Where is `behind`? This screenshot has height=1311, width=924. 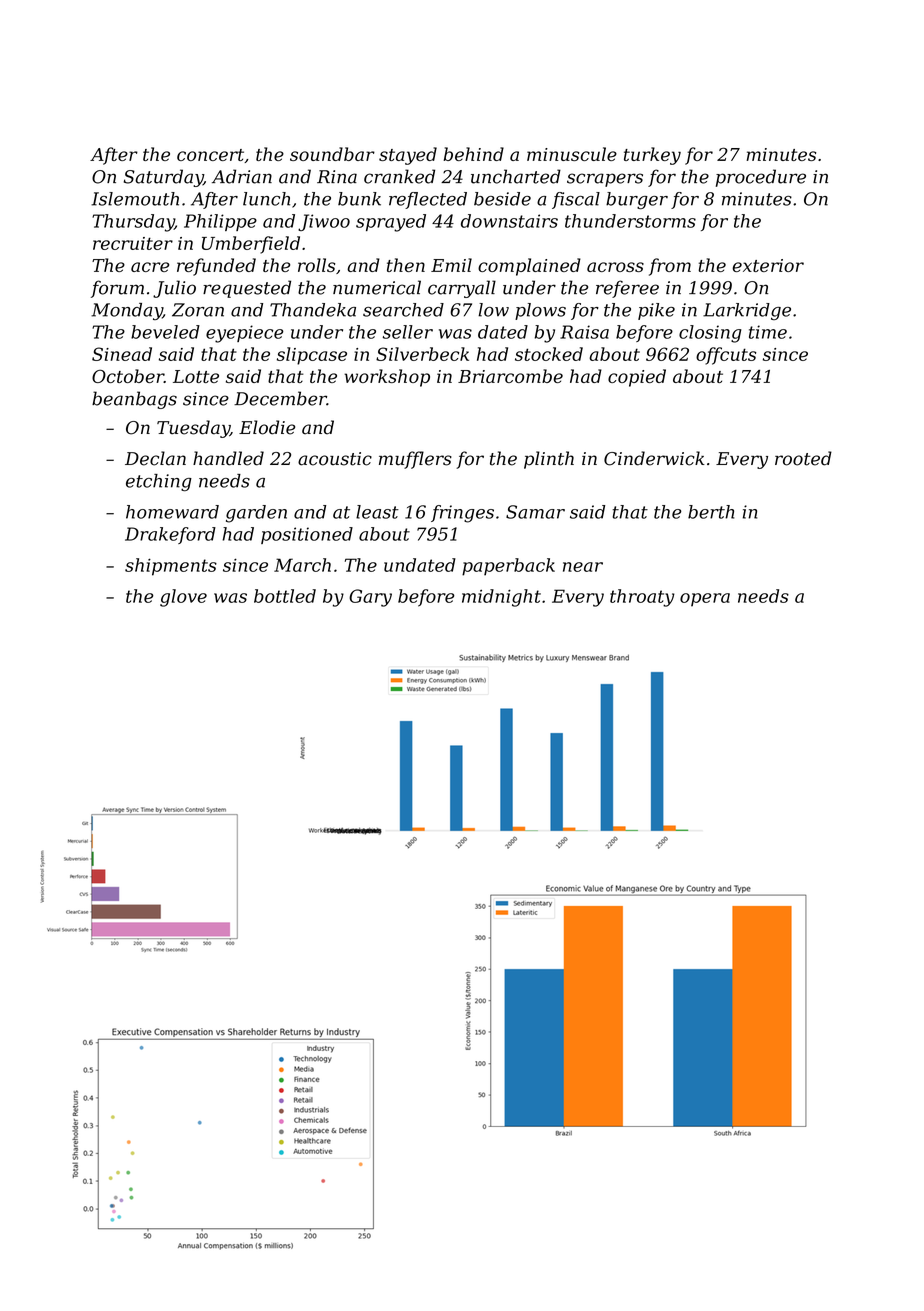 behind is located at coordinates (473, 154).
